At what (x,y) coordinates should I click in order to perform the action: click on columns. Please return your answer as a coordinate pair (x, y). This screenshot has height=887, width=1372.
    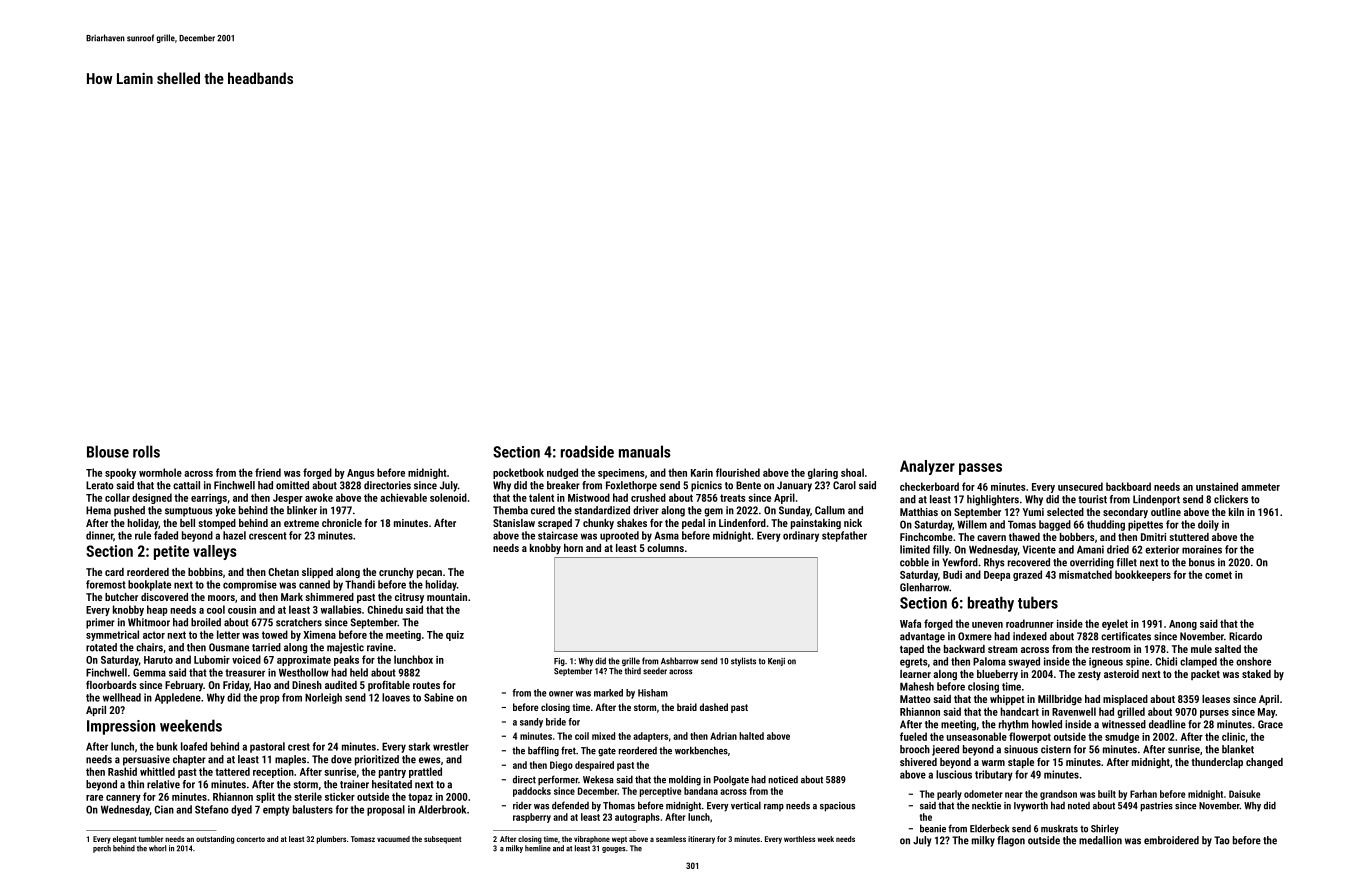
    Looking at the image, I should click on (665, 548).
